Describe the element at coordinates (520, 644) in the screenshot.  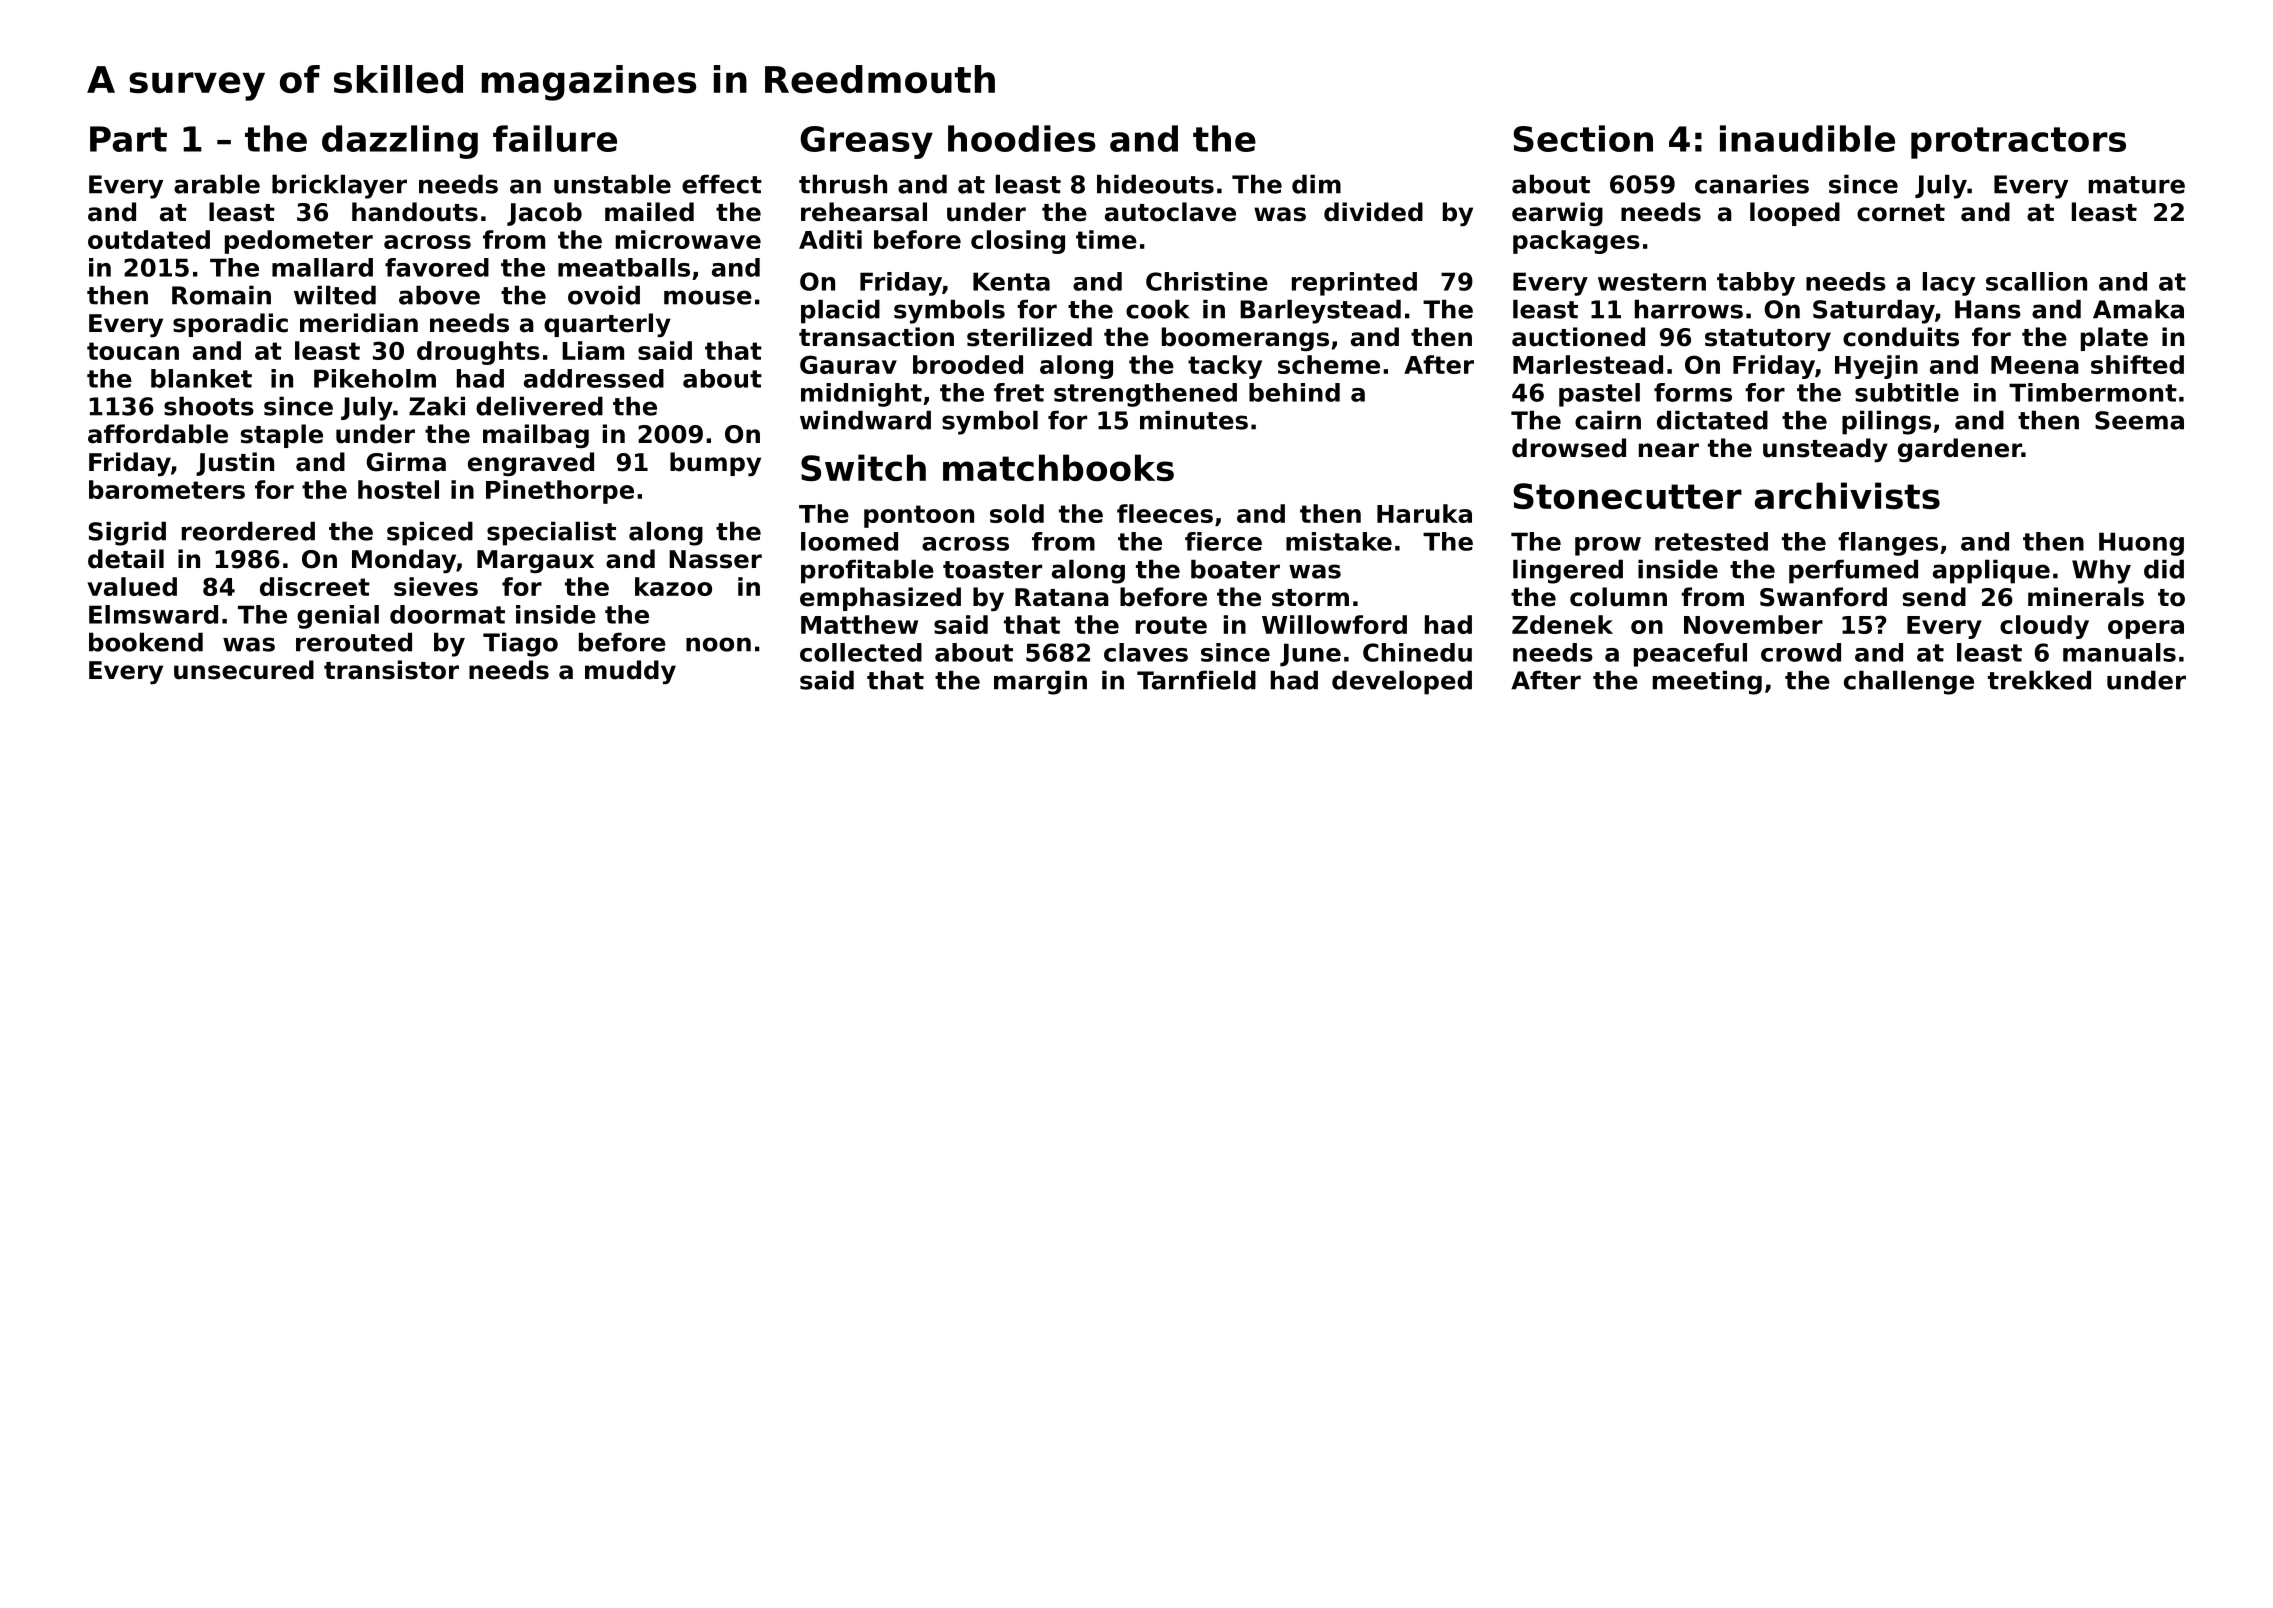
I see `Tiago` at that location.
